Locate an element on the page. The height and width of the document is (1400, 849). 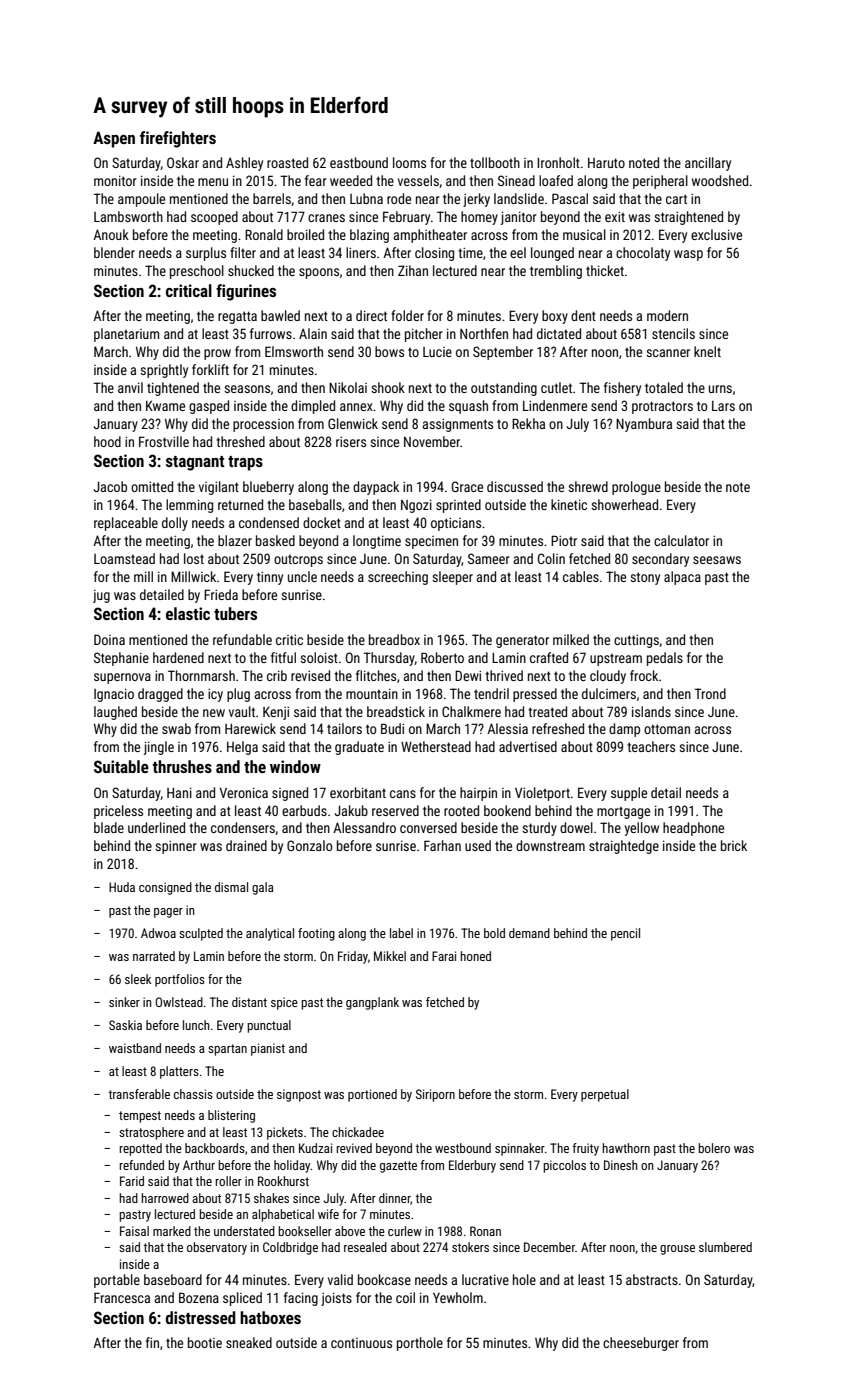
portfolios is located at coordinates (180, 980).
